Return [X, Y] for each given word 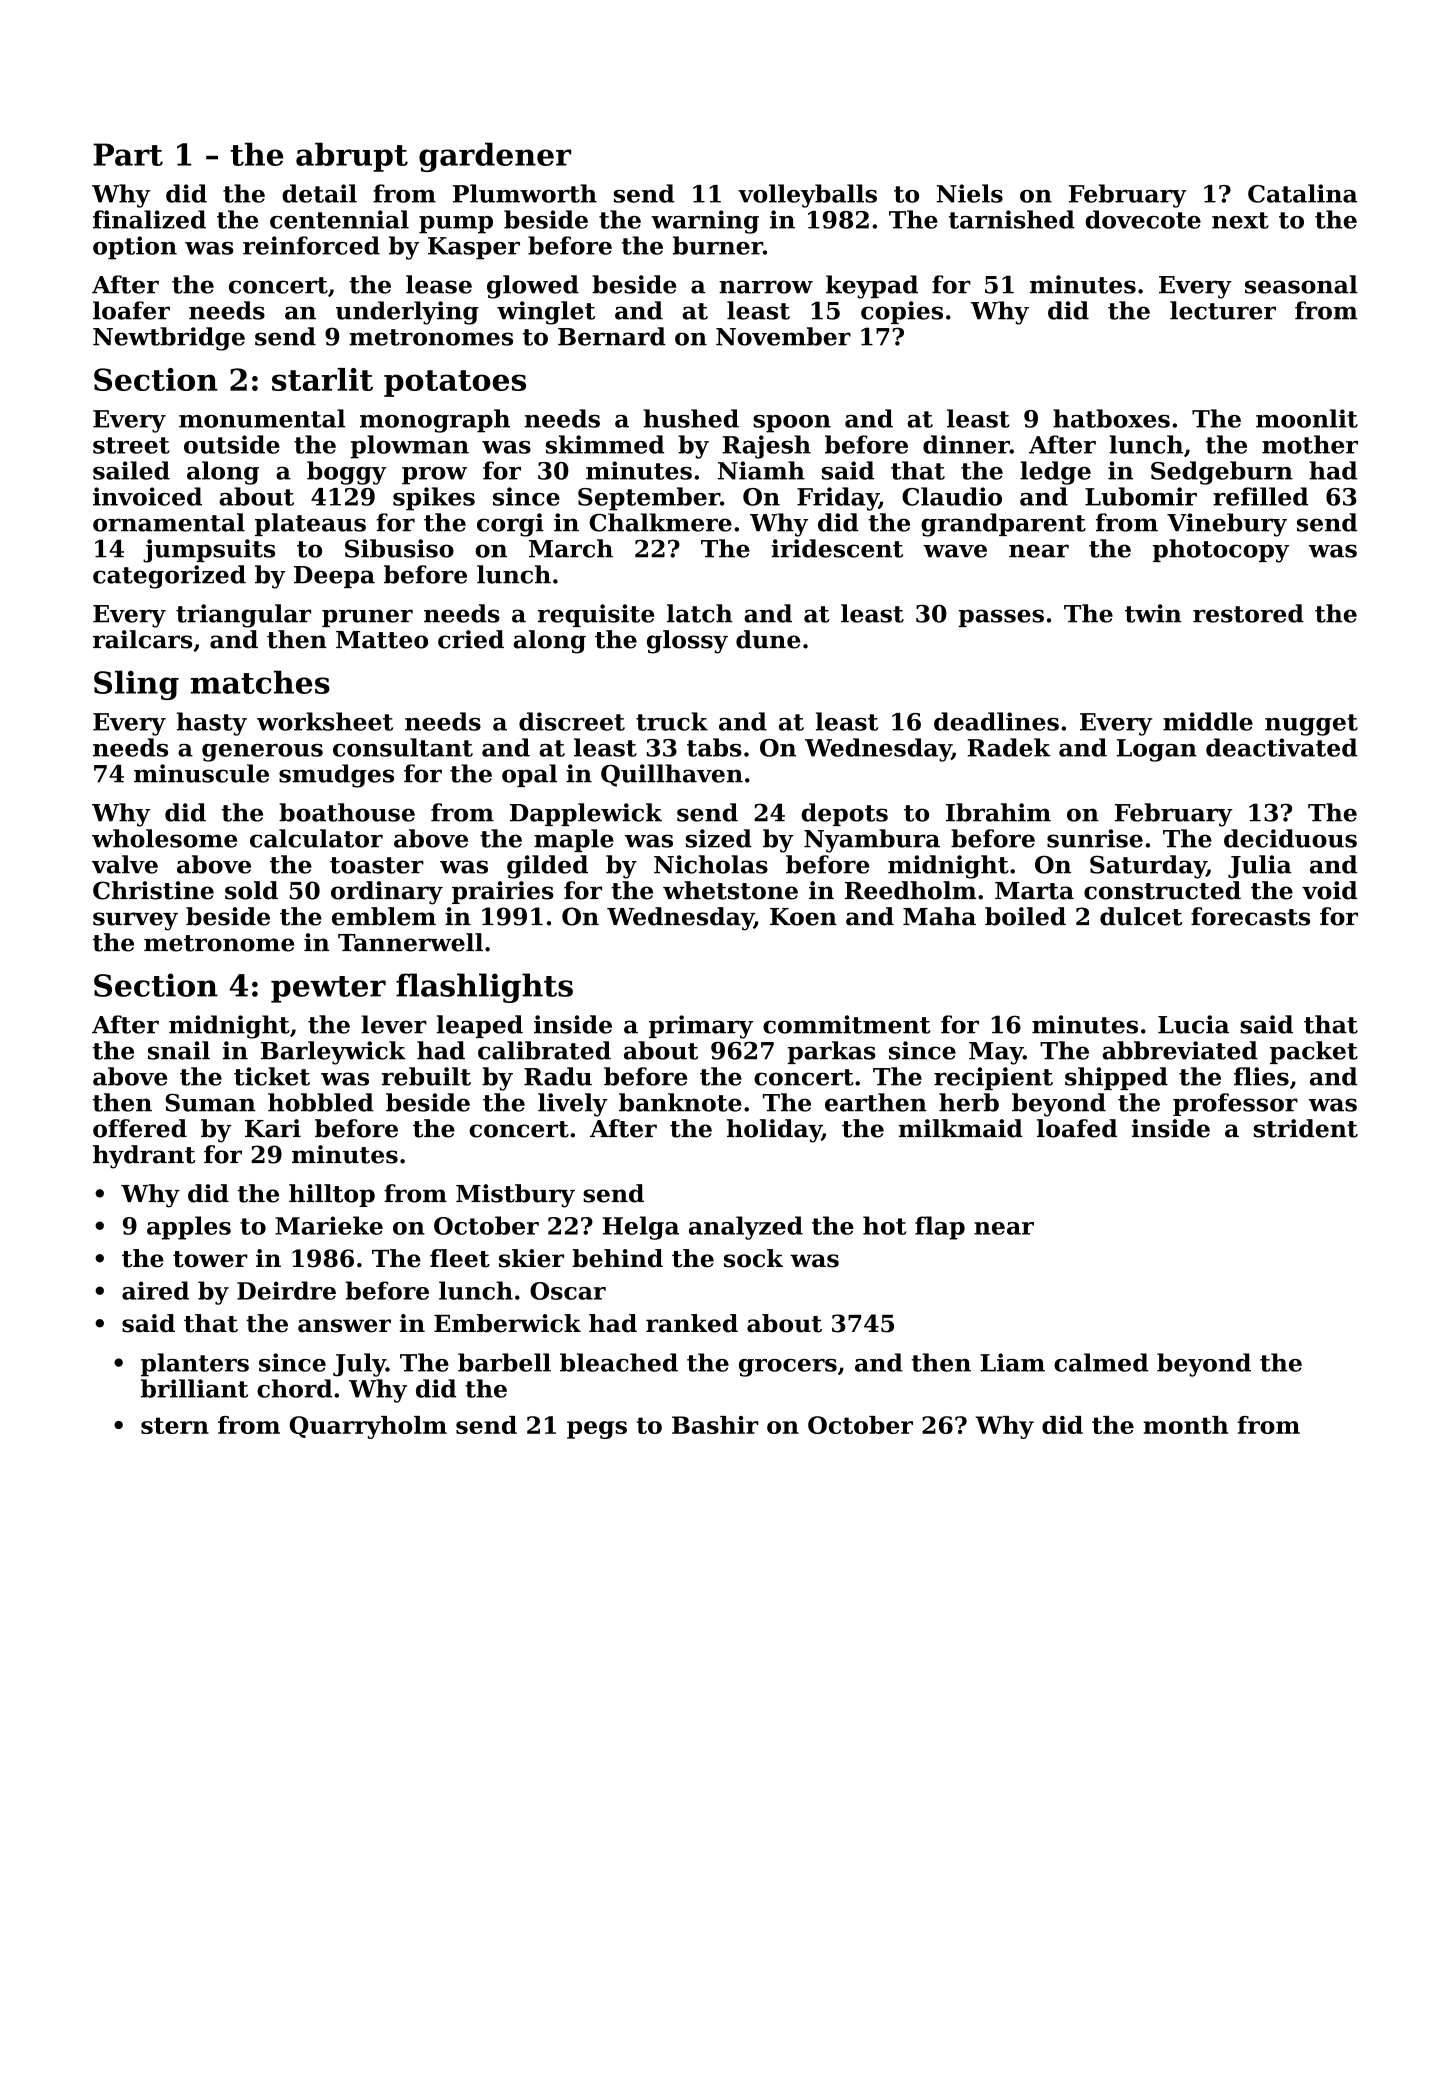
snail [179, 1050]
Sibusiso [399, 548]
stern [175, 1425]
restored [1248, 613]
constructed [1162, 890]
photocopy [1221, 551]
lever [394, 1024]
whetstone [730, 890]
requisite [596, 615]
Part [128, 154]
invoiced [147, 496]
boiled [1025, 916]
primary [701, 1027]
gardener [495, 157]
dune [768, 639]
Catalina [1303, 193]
